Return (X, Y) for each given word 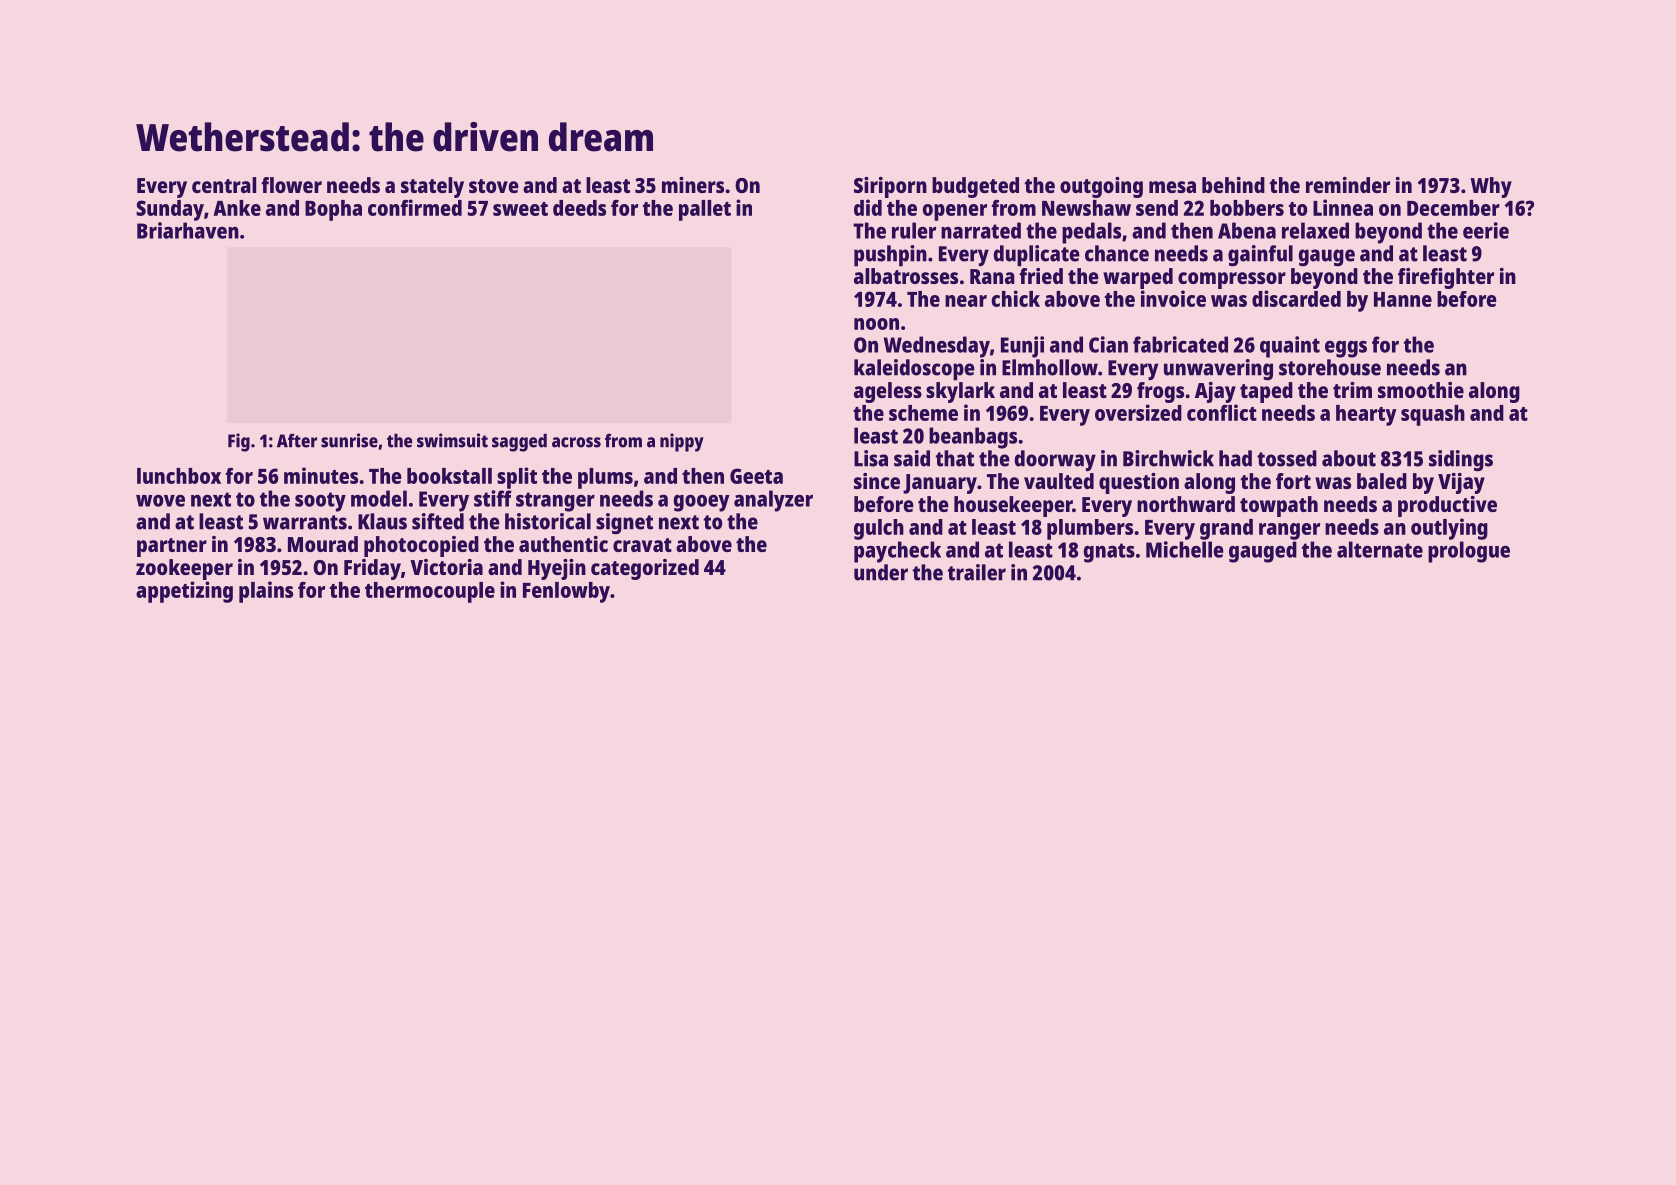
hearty (1366, 415)
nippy (682, 442)
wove (160, 501)
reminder (1348, 185)
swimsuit (452, 440)
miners (693, 185)
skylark (960, 392)
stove (494, 186)
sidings (1461, 460)
